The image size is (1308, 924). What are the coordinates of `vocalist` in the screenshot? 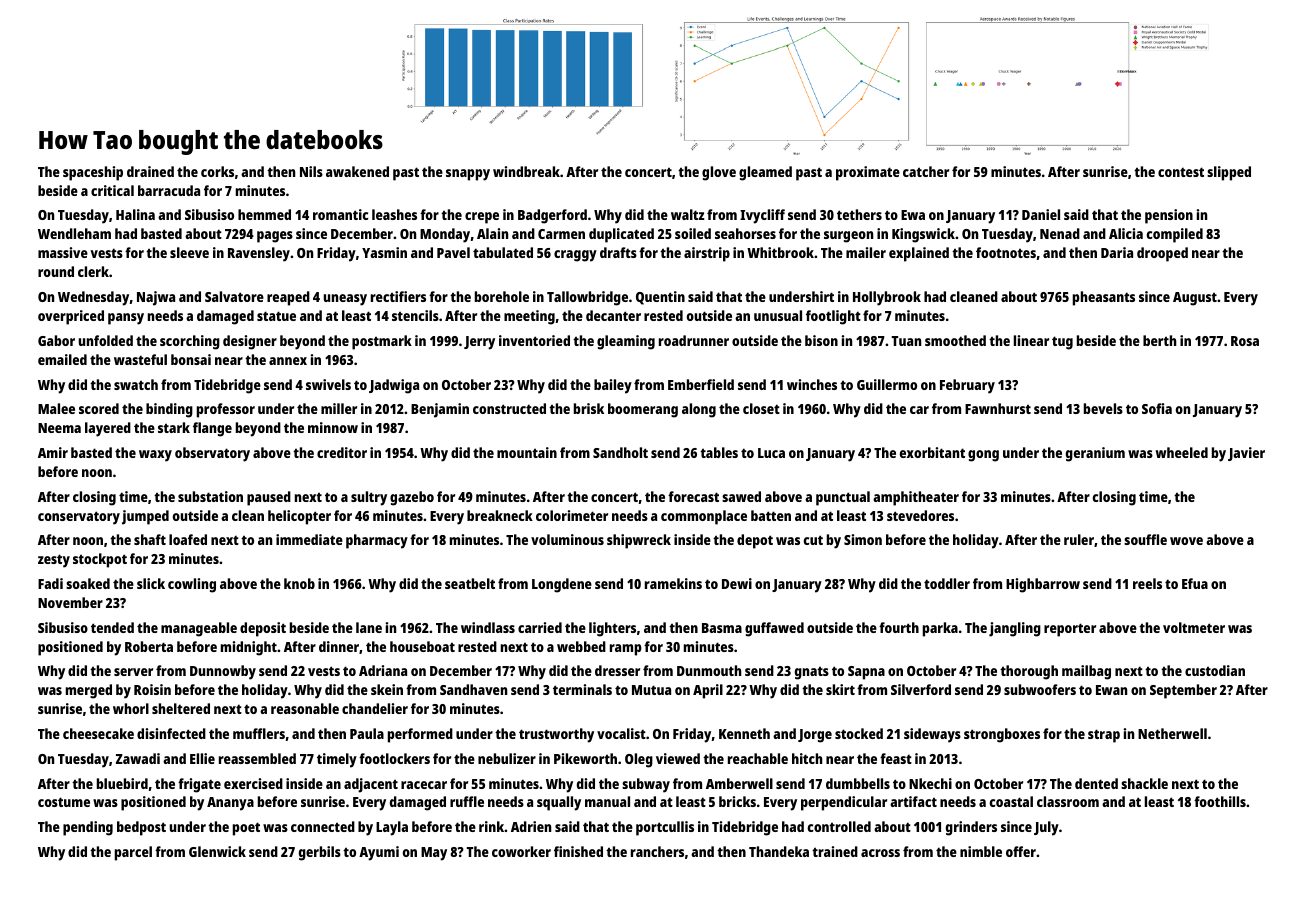 It's located at (621, 733).
